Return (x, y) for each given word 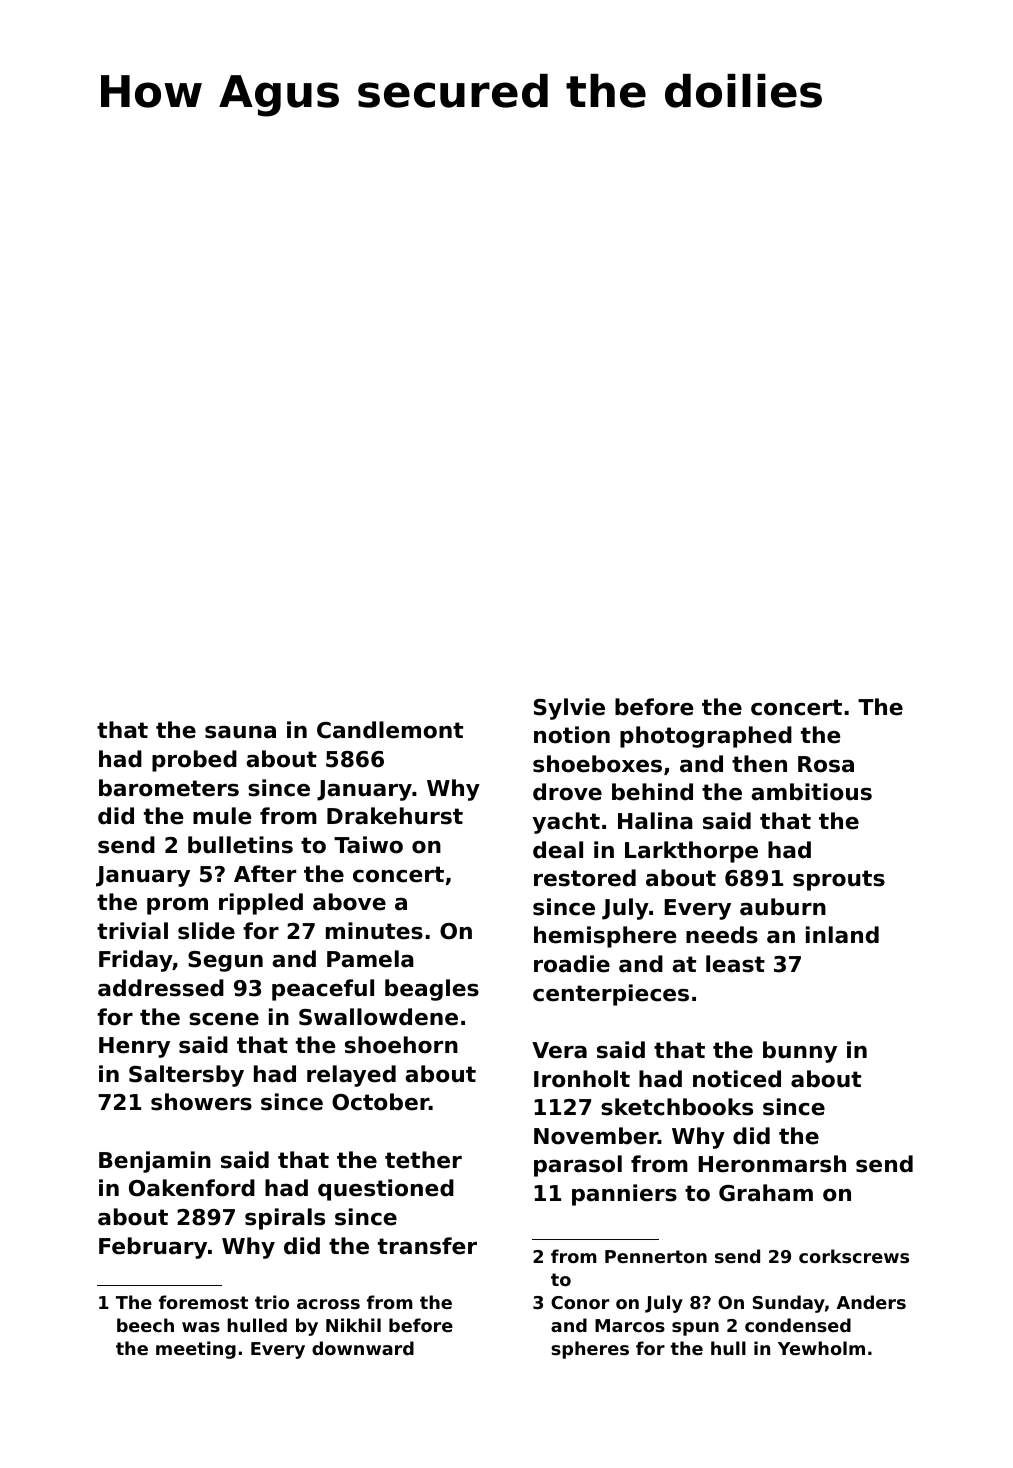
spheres (590, 1350)
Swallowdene (378, 1017)
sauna (240, 732)
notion (572, 735)
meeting (196, 1350)
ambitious (811, 792)
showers (201, 1102)
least (735, 964)
